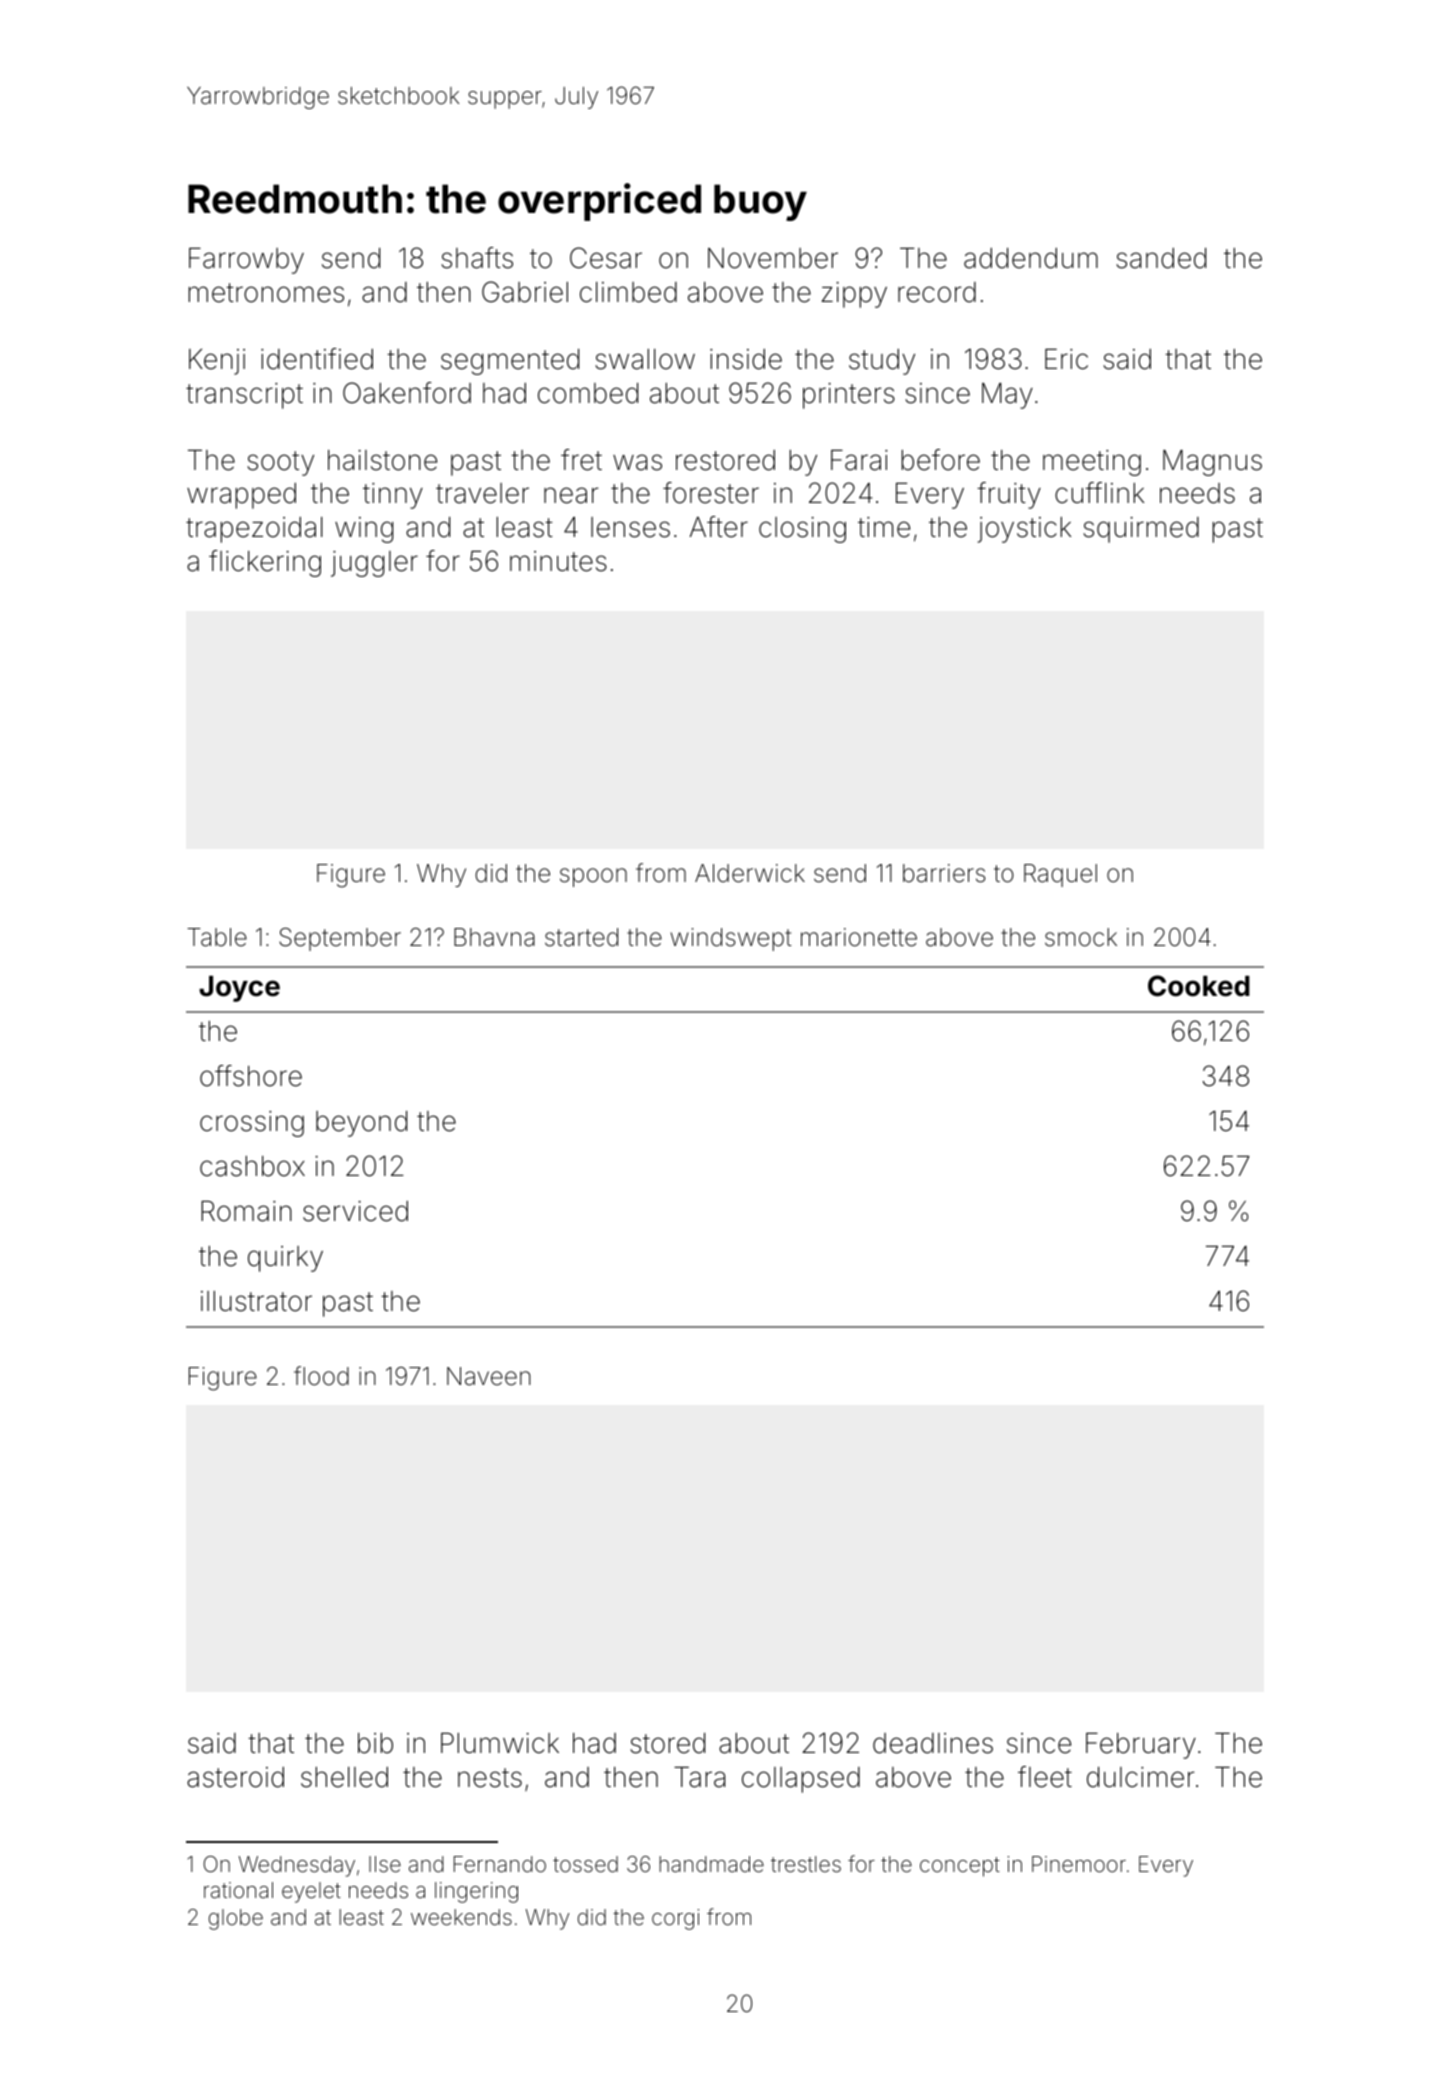 This screenshot has width=1450, height=2100. I want to click on segmented, so click(510, 362).
